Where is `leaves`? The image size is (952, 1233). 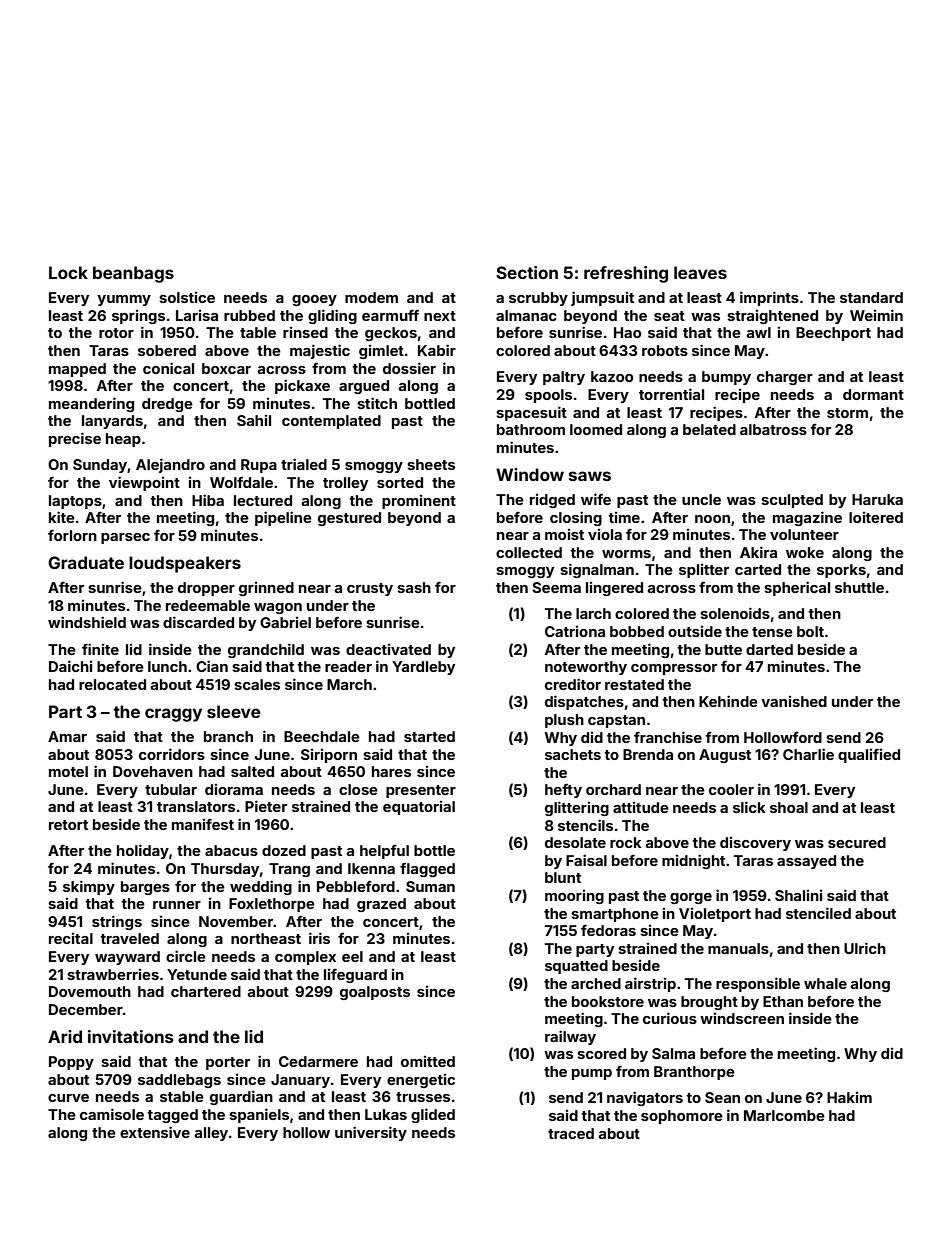
leaves is located at coordinates (700, 272).
